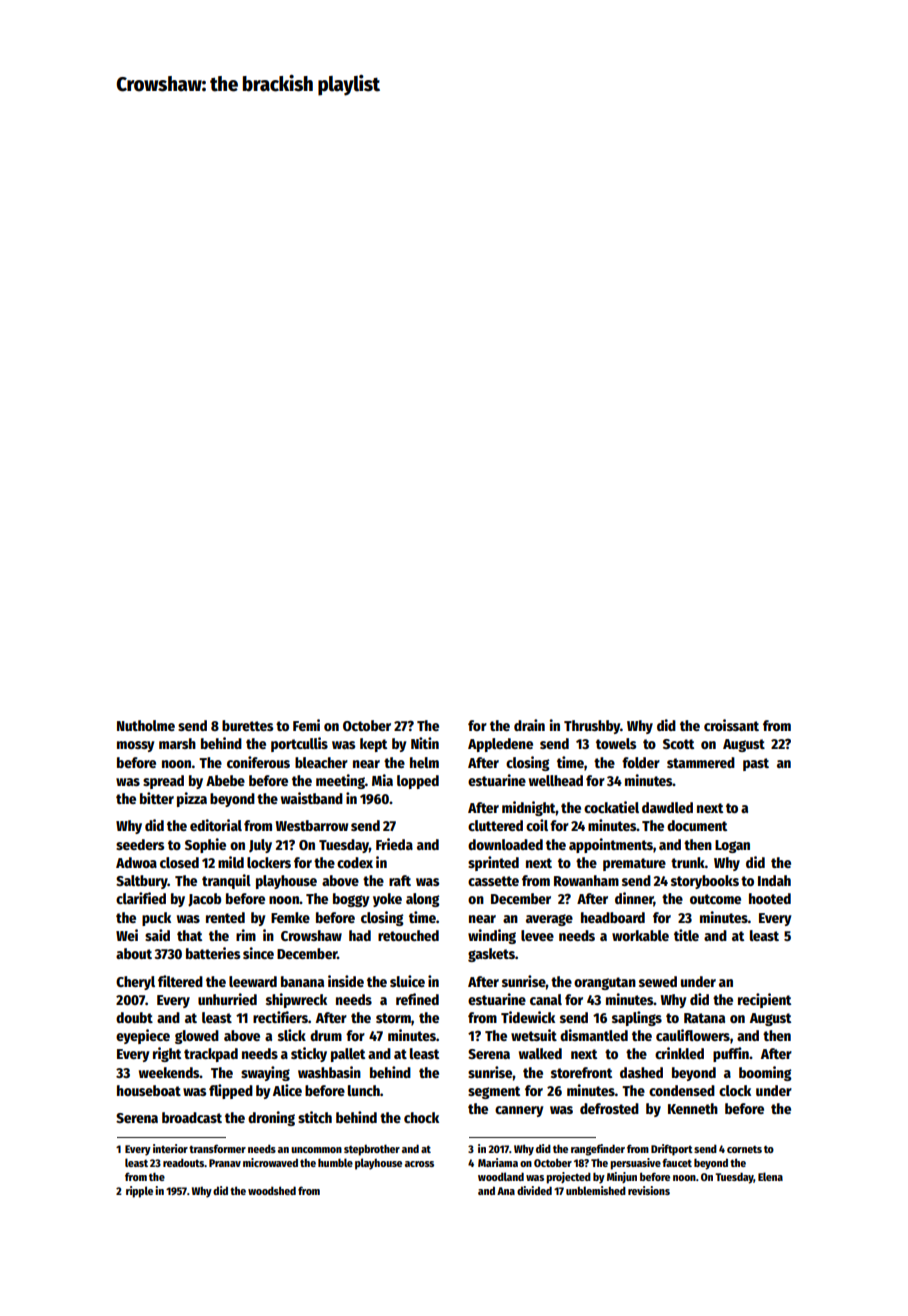 Image resolution: width=908 pixels, height=1316 pixels. What do you see at coordinates (540, 1053) in the image?
I see `walked` at bounding box center [540, 1053].
